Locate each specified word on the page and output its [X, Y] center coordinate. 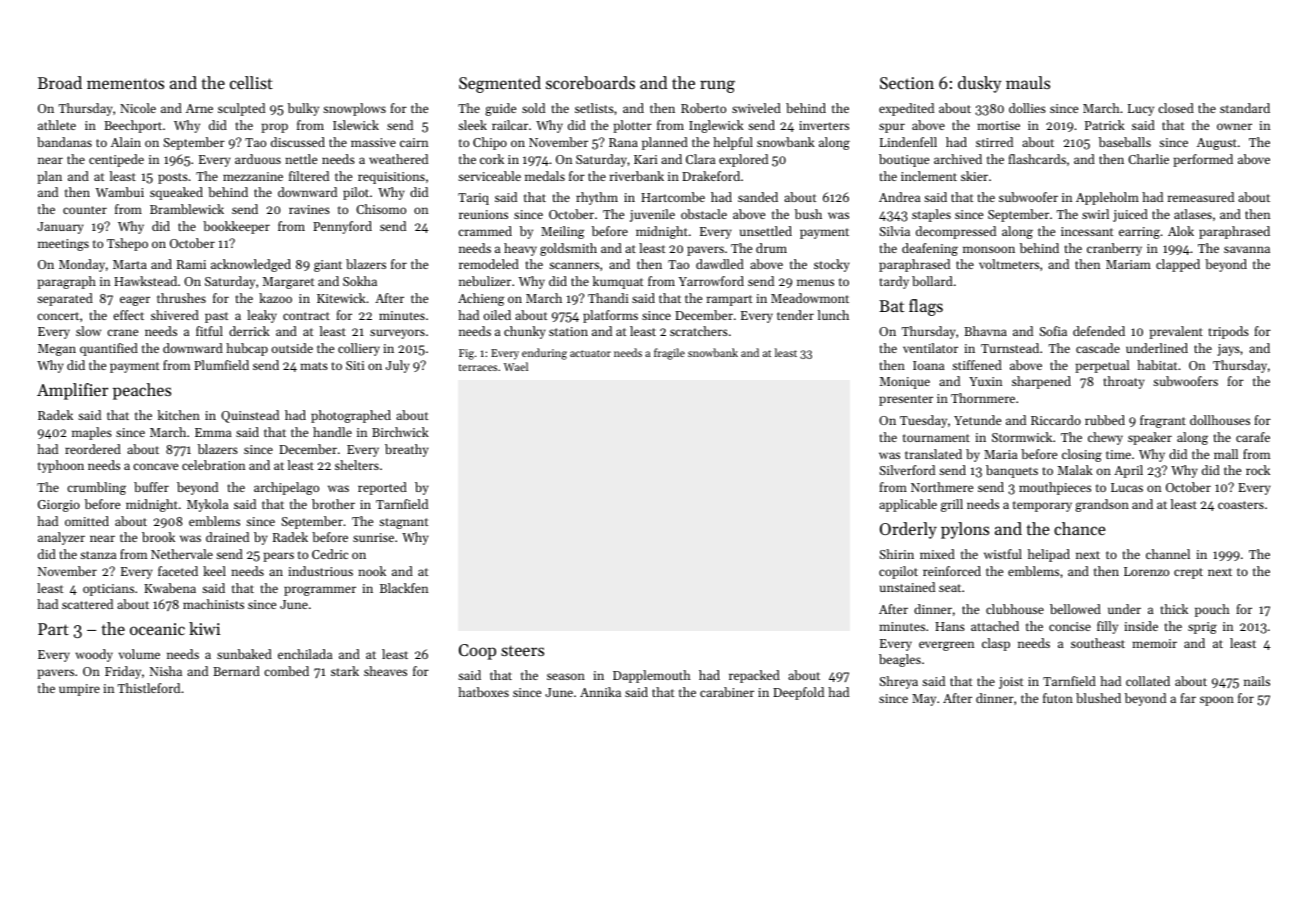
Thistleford [149, 688]
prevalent [1176, 332]
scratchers [699, 331]
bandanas [64, 142]
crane [122, 332]
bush [808, 214]
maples [92, 433]
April [1128, 471]
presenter [906, 400]
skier [974, 176]
